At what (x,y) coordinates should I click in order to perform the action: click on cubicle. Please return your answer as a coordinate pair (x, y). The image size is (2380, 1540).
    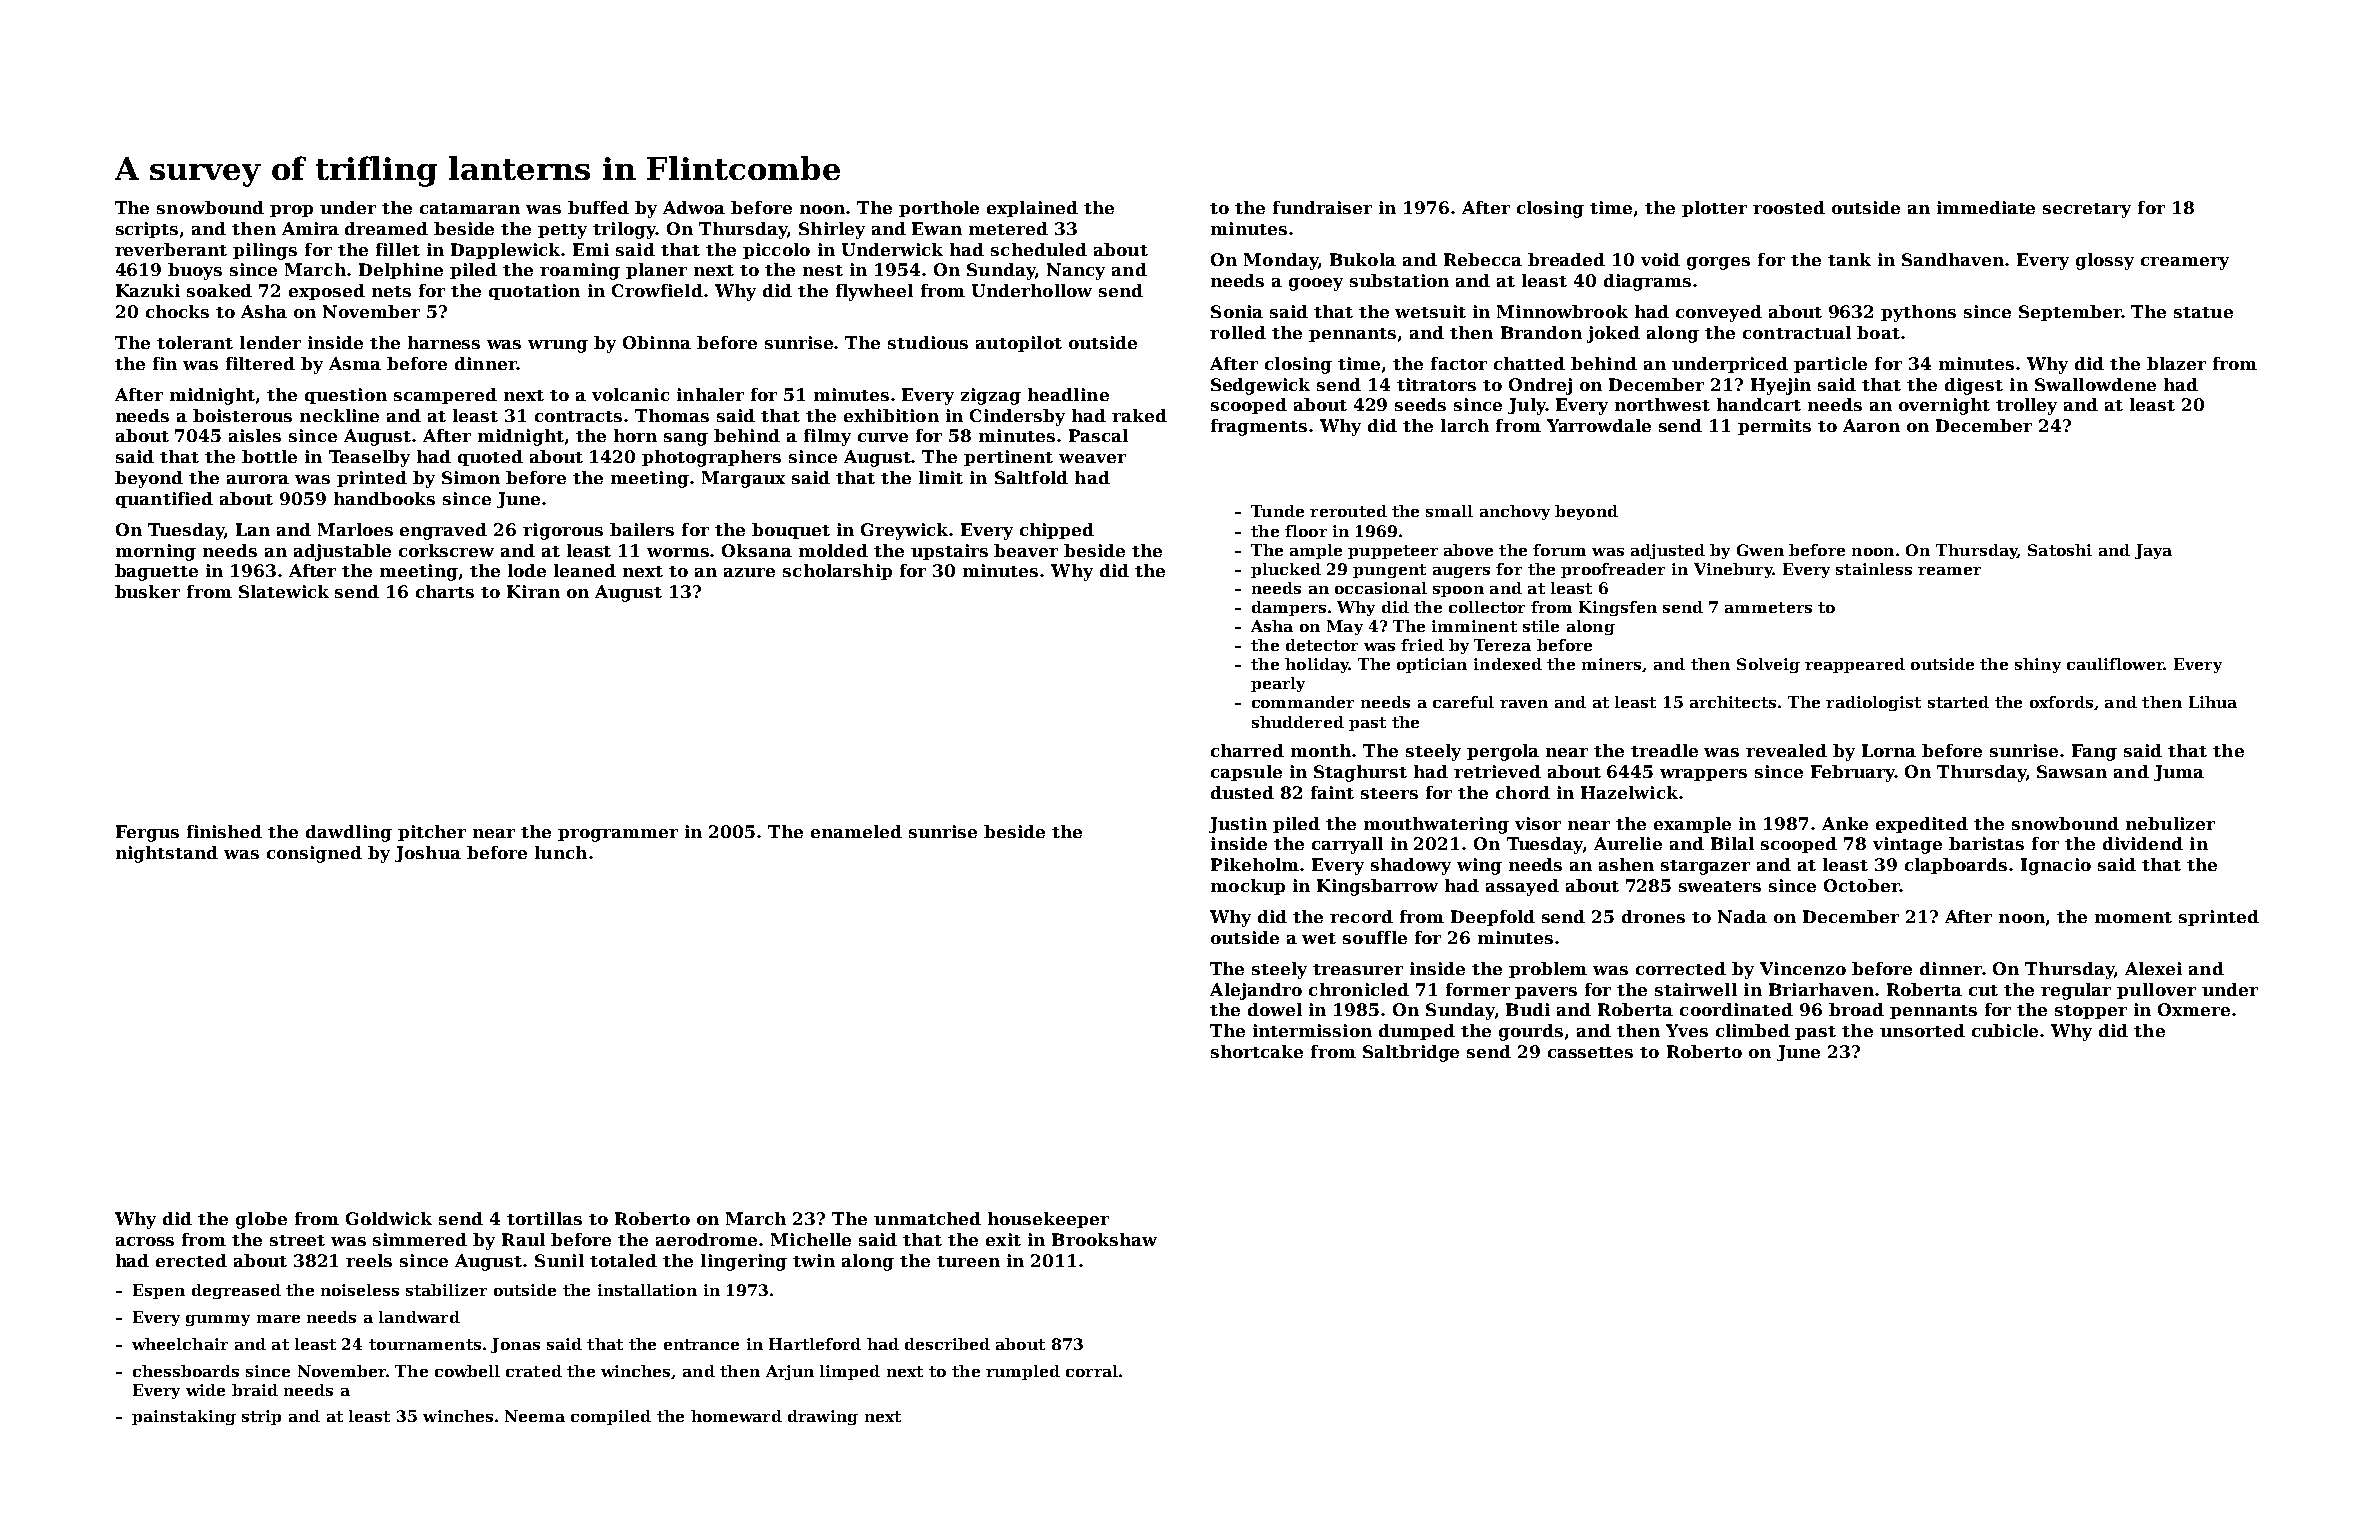
    Looking at the image, I should click on (2005, 1030).
